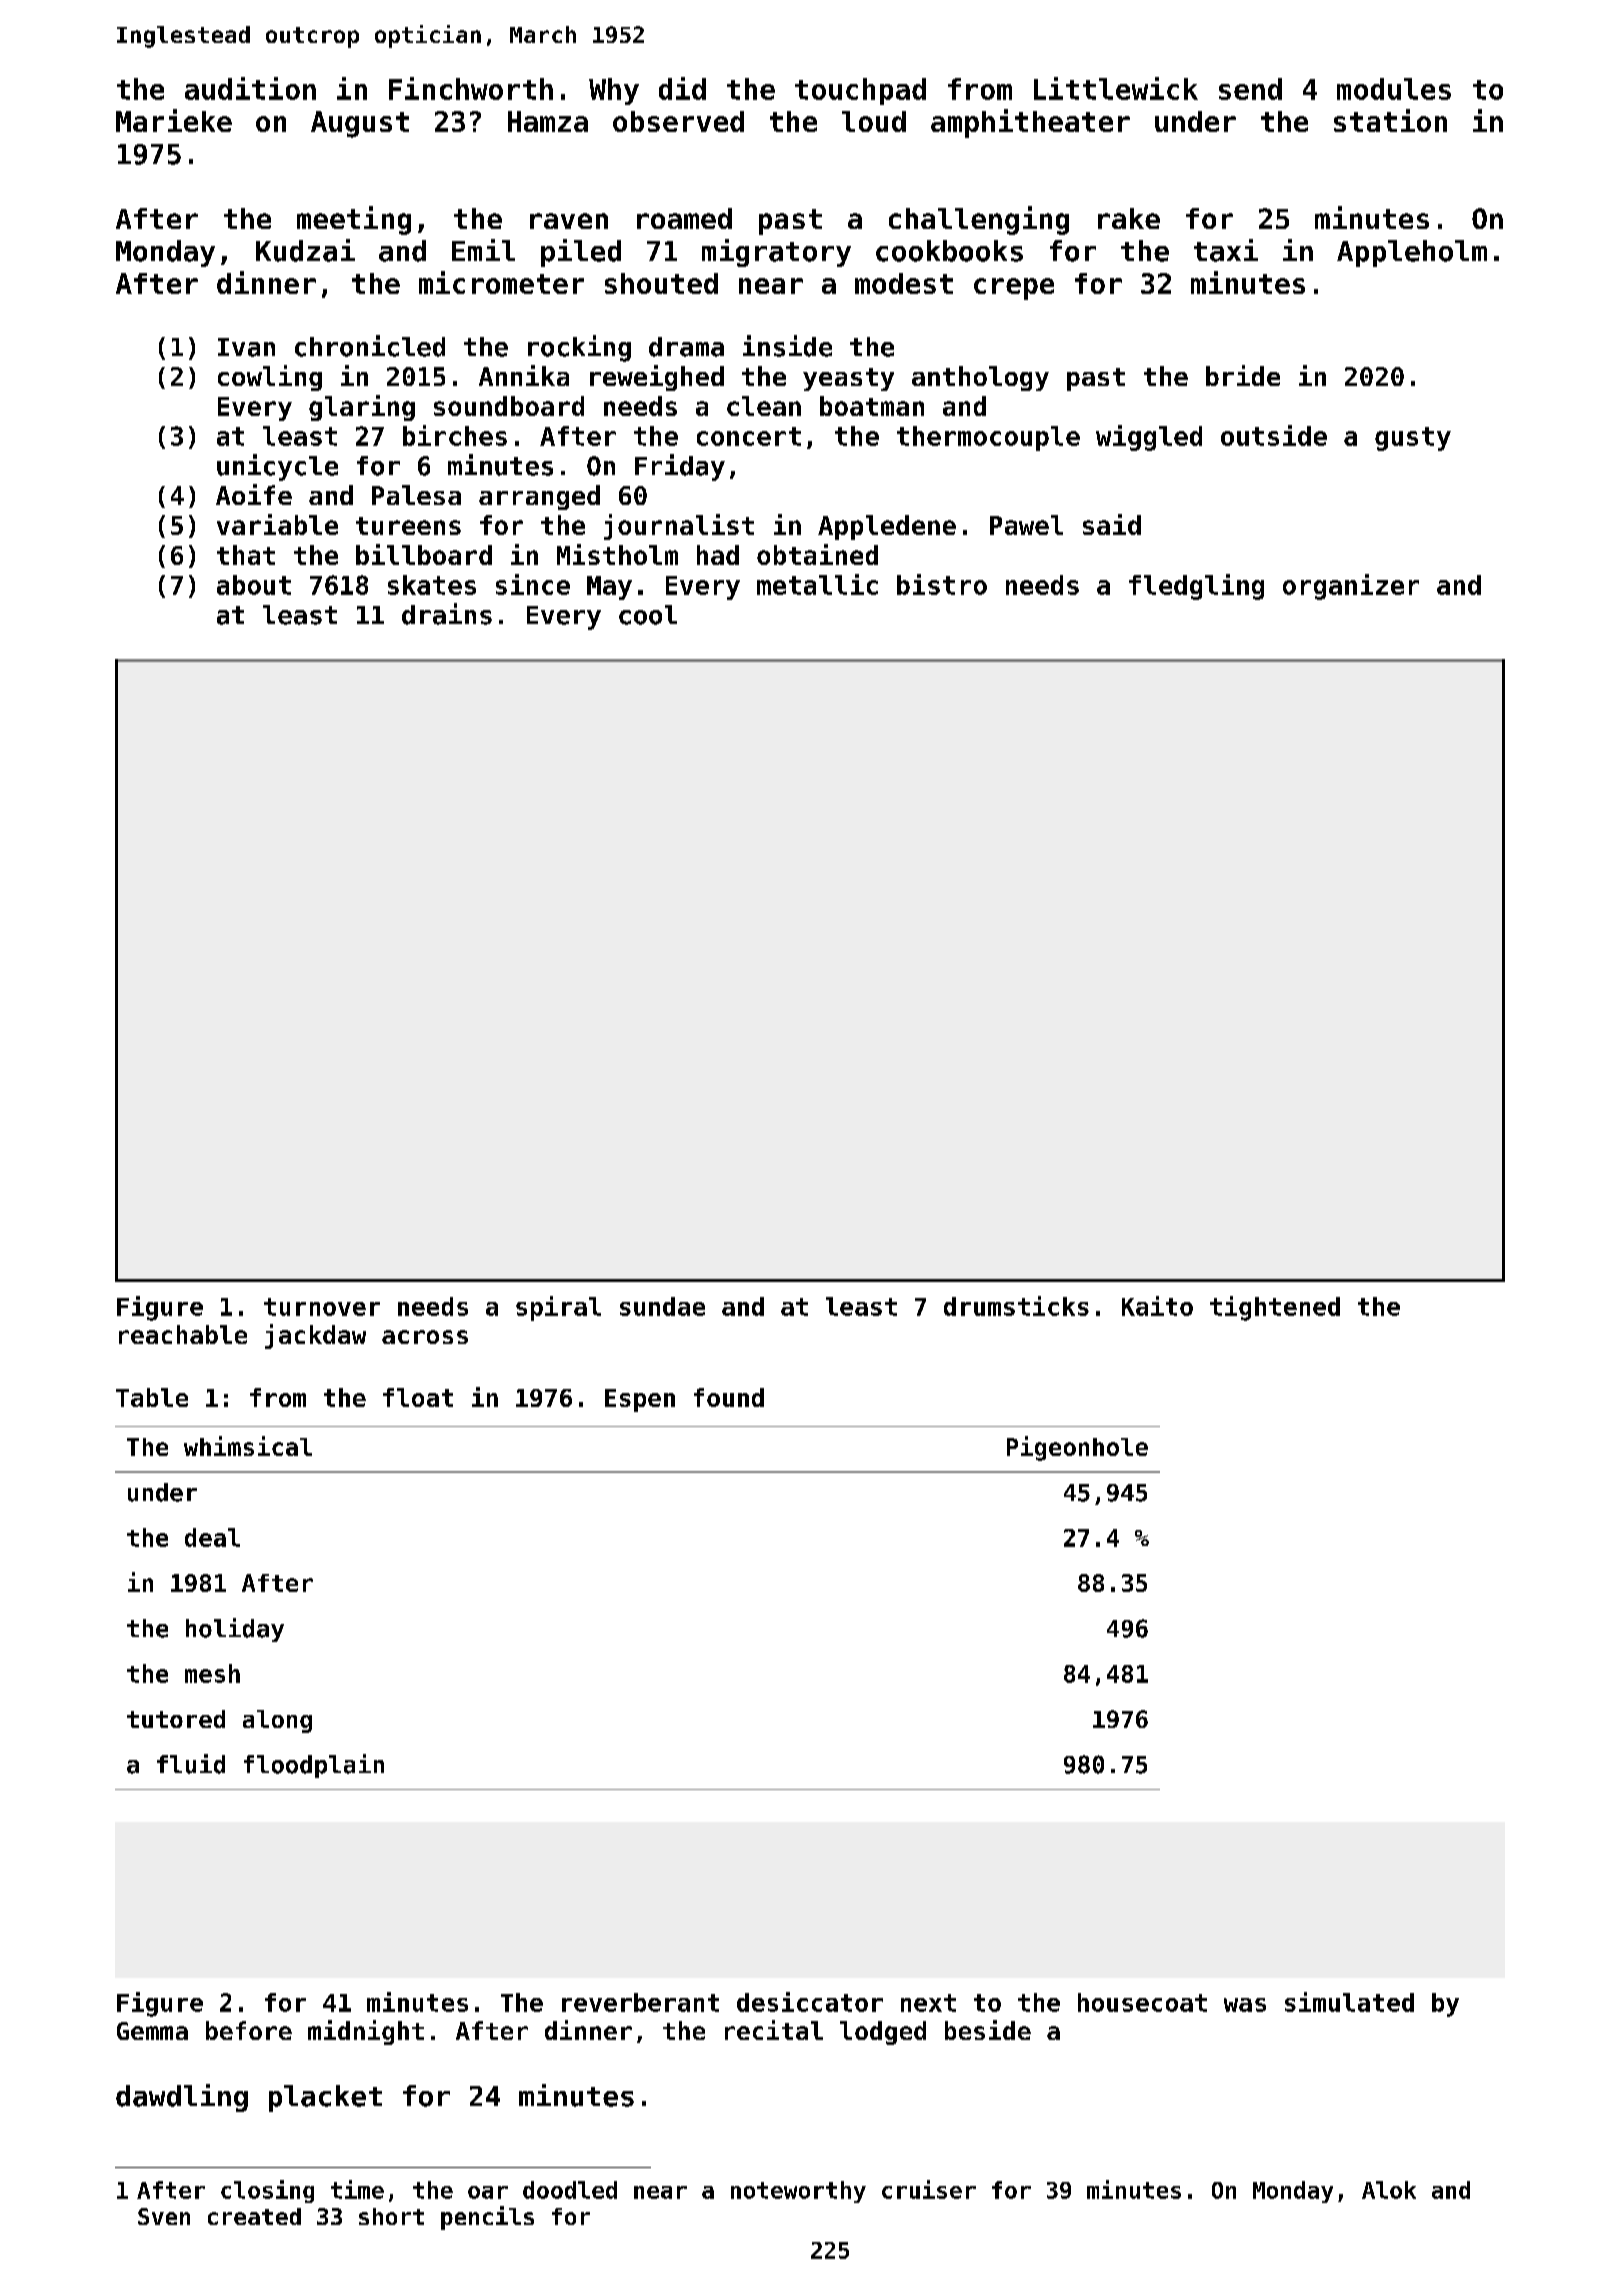 The width and height of the document is (1620, 2292). Describe the element at coordinates (817, 584) in the document. I see `metallic` at that location.
